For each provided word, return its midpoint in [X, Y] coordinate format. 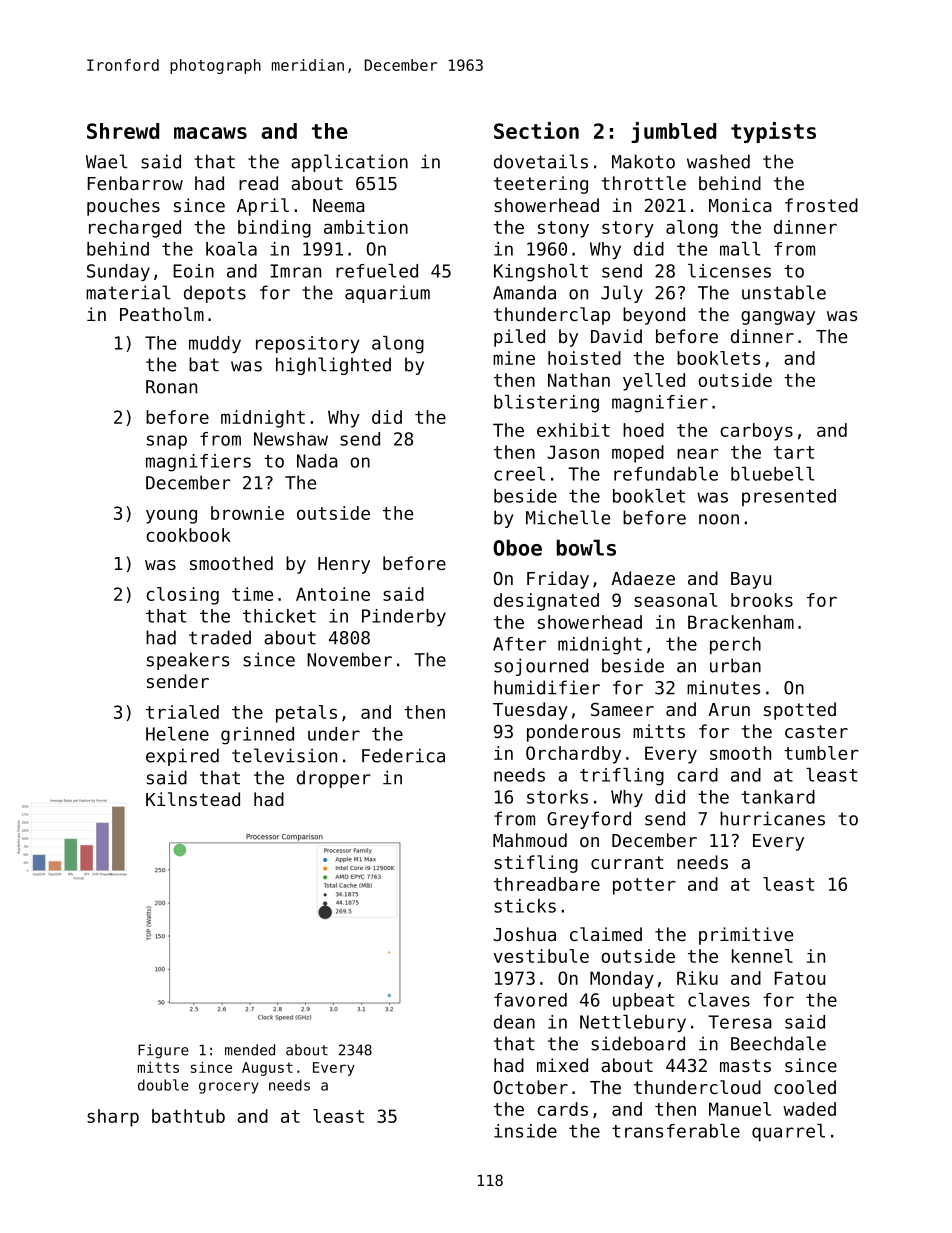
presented [789, 497]
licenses [729, 271]
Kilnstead [193, 799]
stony [563, 229]
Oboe [517, 547]
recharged [135, 229]
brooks [762, 600]
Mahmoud [530, 840]
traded [220, 637]
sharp [113, 1118]
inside [525, 1131]
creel [519, 474]
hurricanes [772, 818]
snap [167, 442]
